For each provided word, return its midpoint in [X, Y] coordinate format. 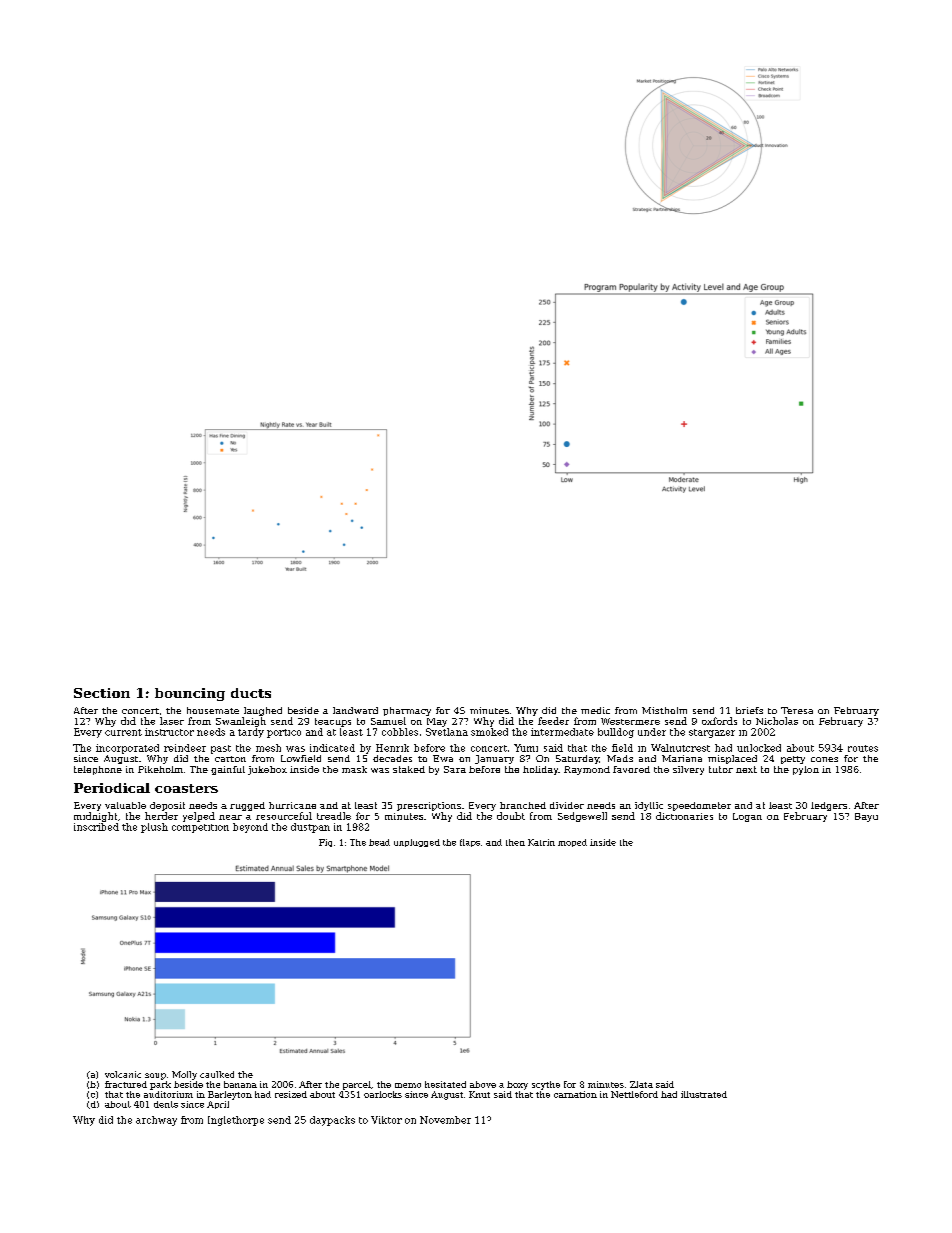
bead [379, 842]
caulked [217, 1074]
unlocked [759, 748]
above [483, 1084]
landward [355, 710]
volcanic [123, 1074]
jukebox [267, 770]
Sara [455, 769]
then [515, 842]
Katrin [541, 842]
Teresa [797, 710]
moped [572, 843]
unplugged [417, 843]
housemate [213, 710]
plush [154, 828]
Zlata [641, 1084]
